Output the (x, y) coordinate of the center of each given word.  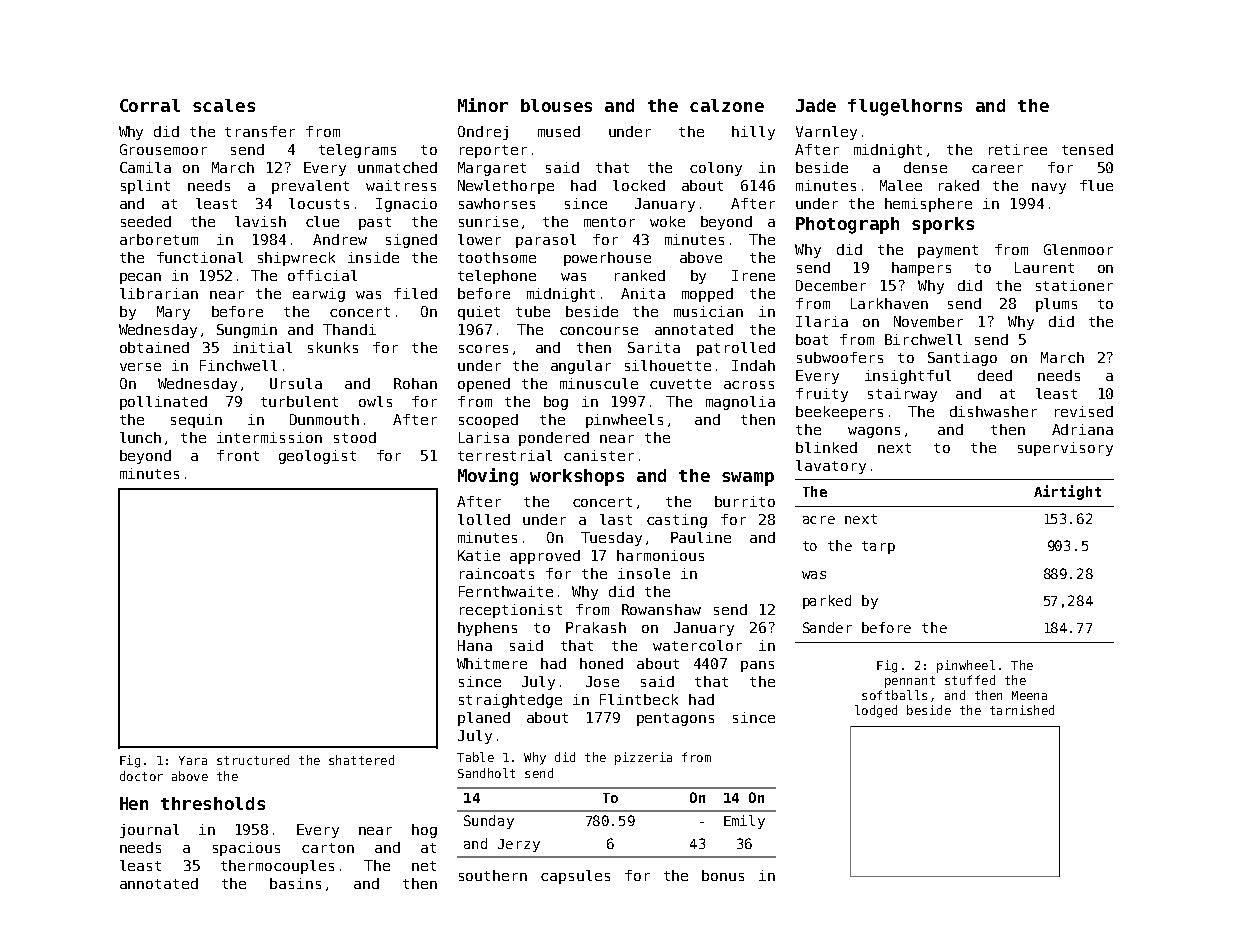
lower (479, 239)
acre (819, 520)
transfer (260, 131)
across (749, 385)
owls (375, 401)
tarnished (1022, 710)
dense (925, 167)
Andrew (340, 239)
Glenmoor (1078, 249)
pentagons (675, 719)
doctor (141, 776)
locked (639, 185)
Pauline (701, 537)
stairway (902, 395)
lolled (484, 519)
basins (295, 883)
